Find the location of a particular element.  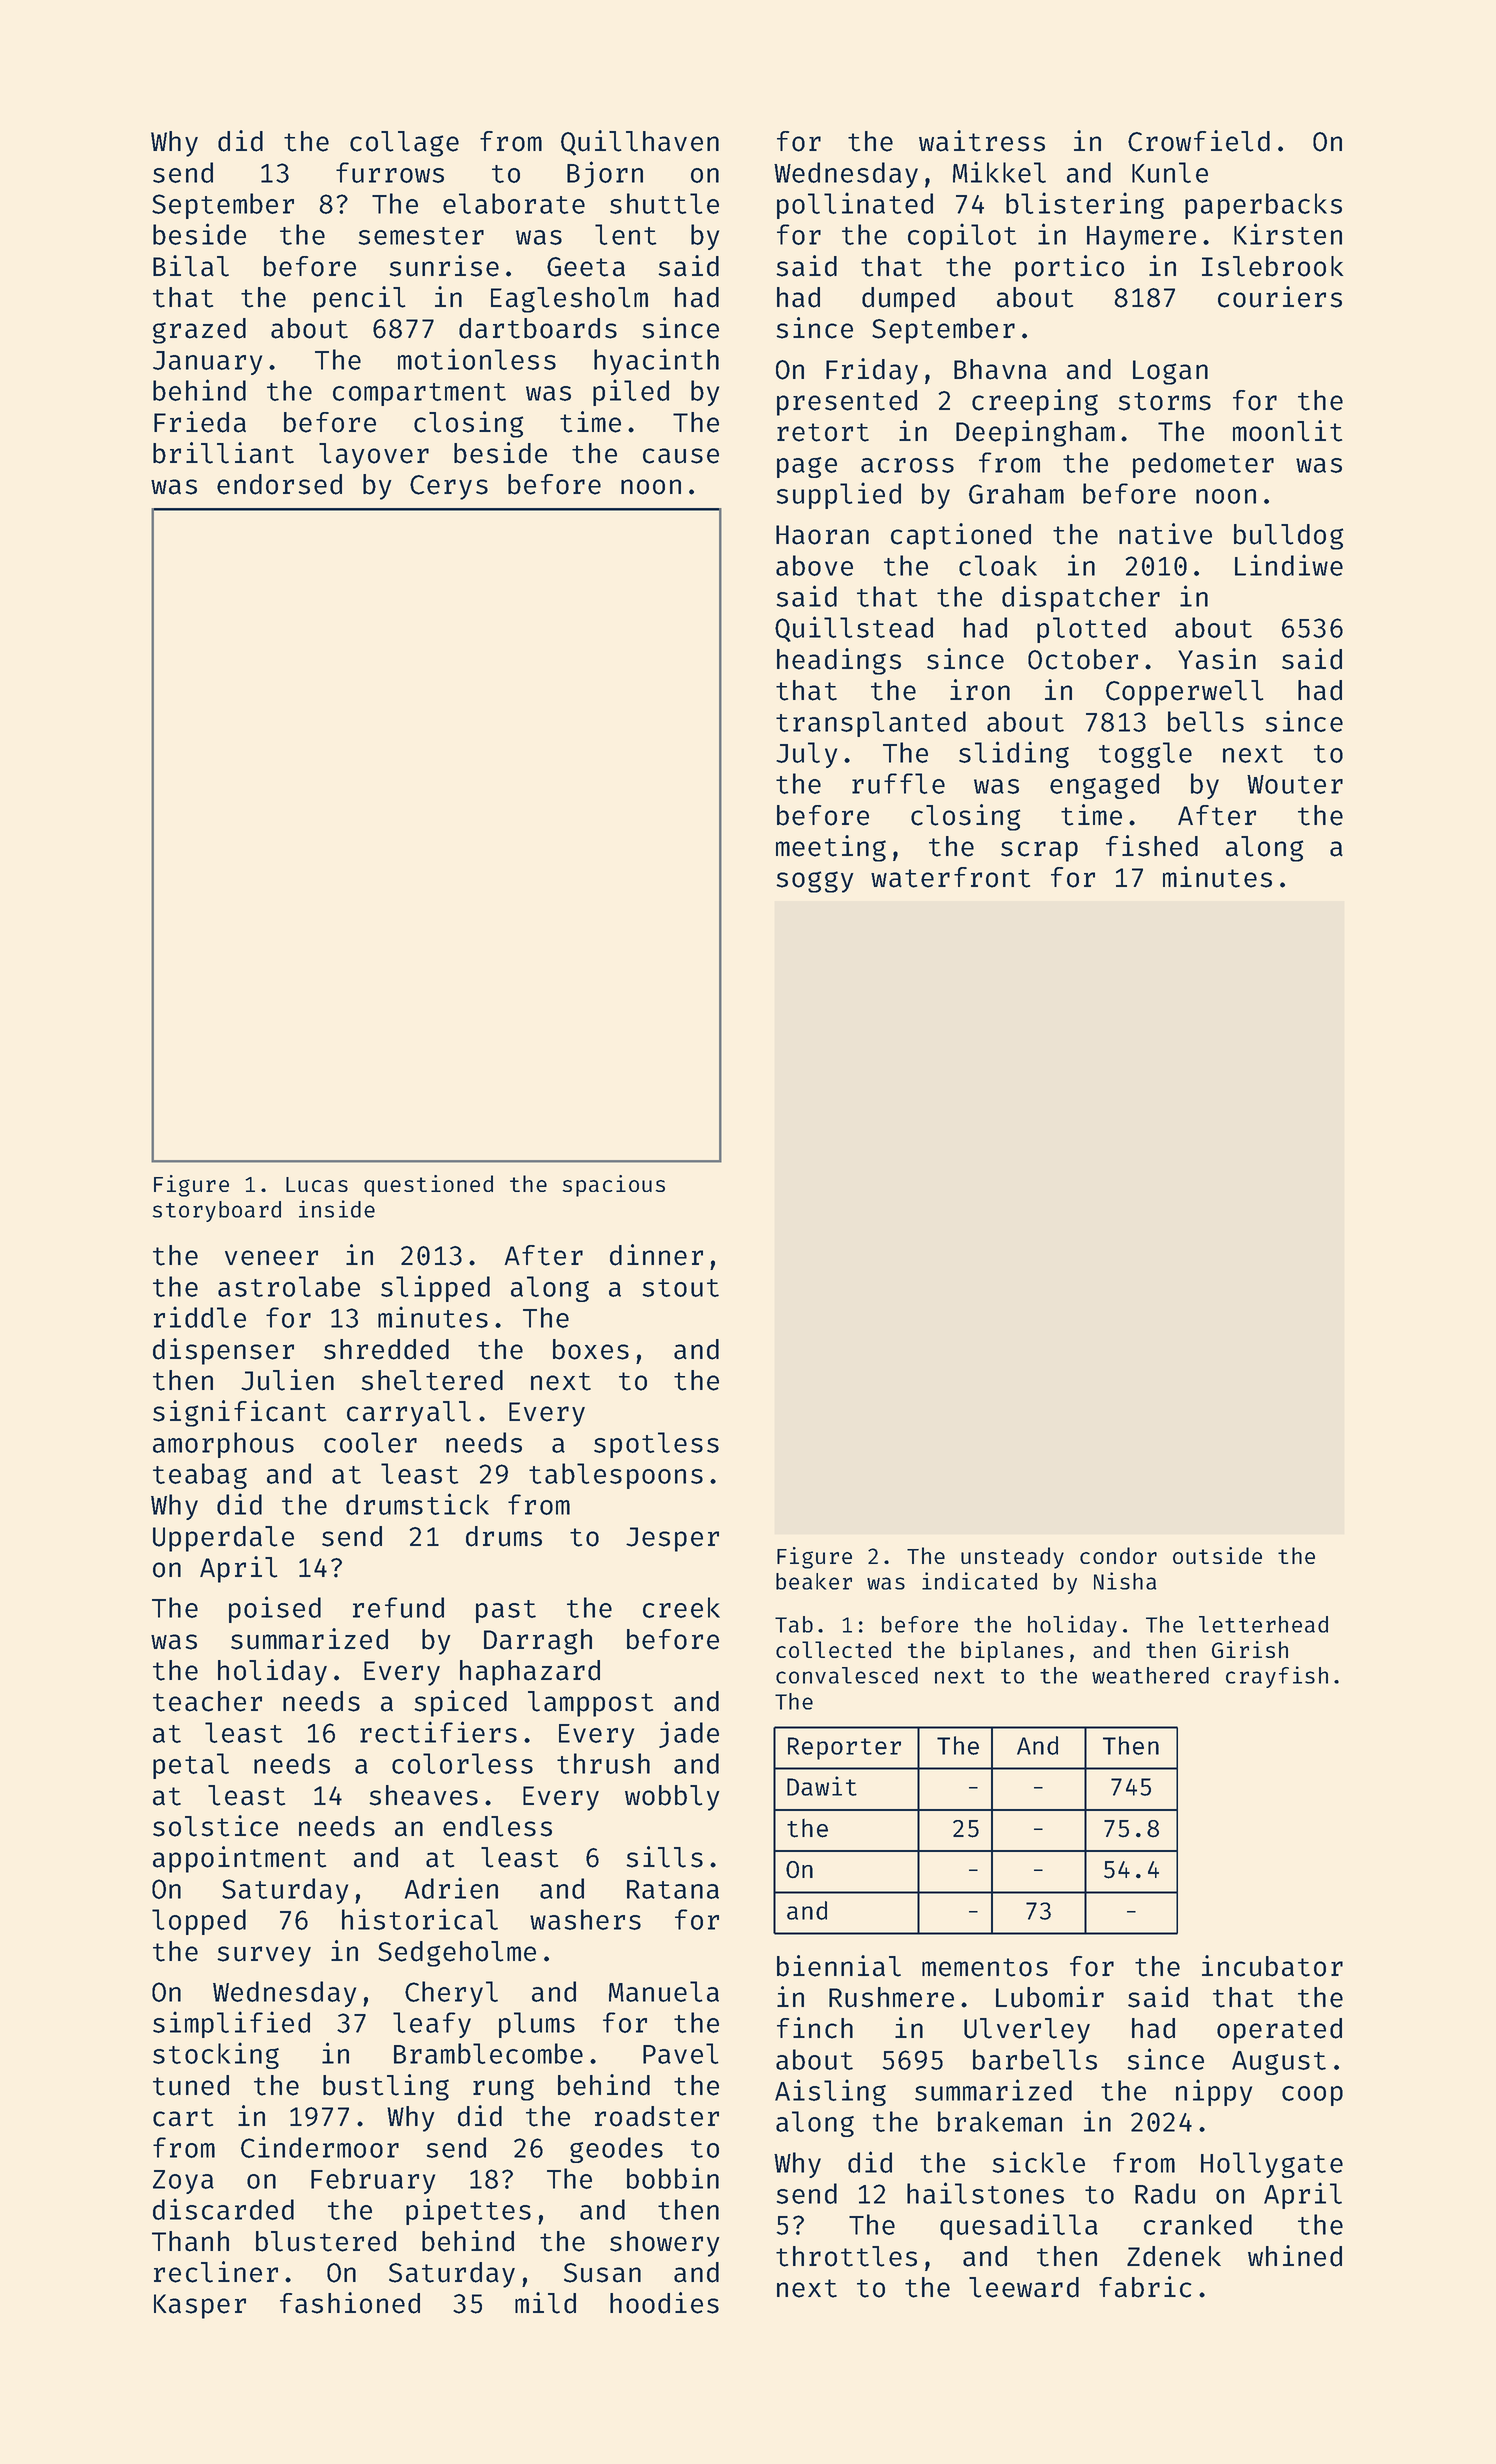

simplified is located at coordinates (231, 2024).
